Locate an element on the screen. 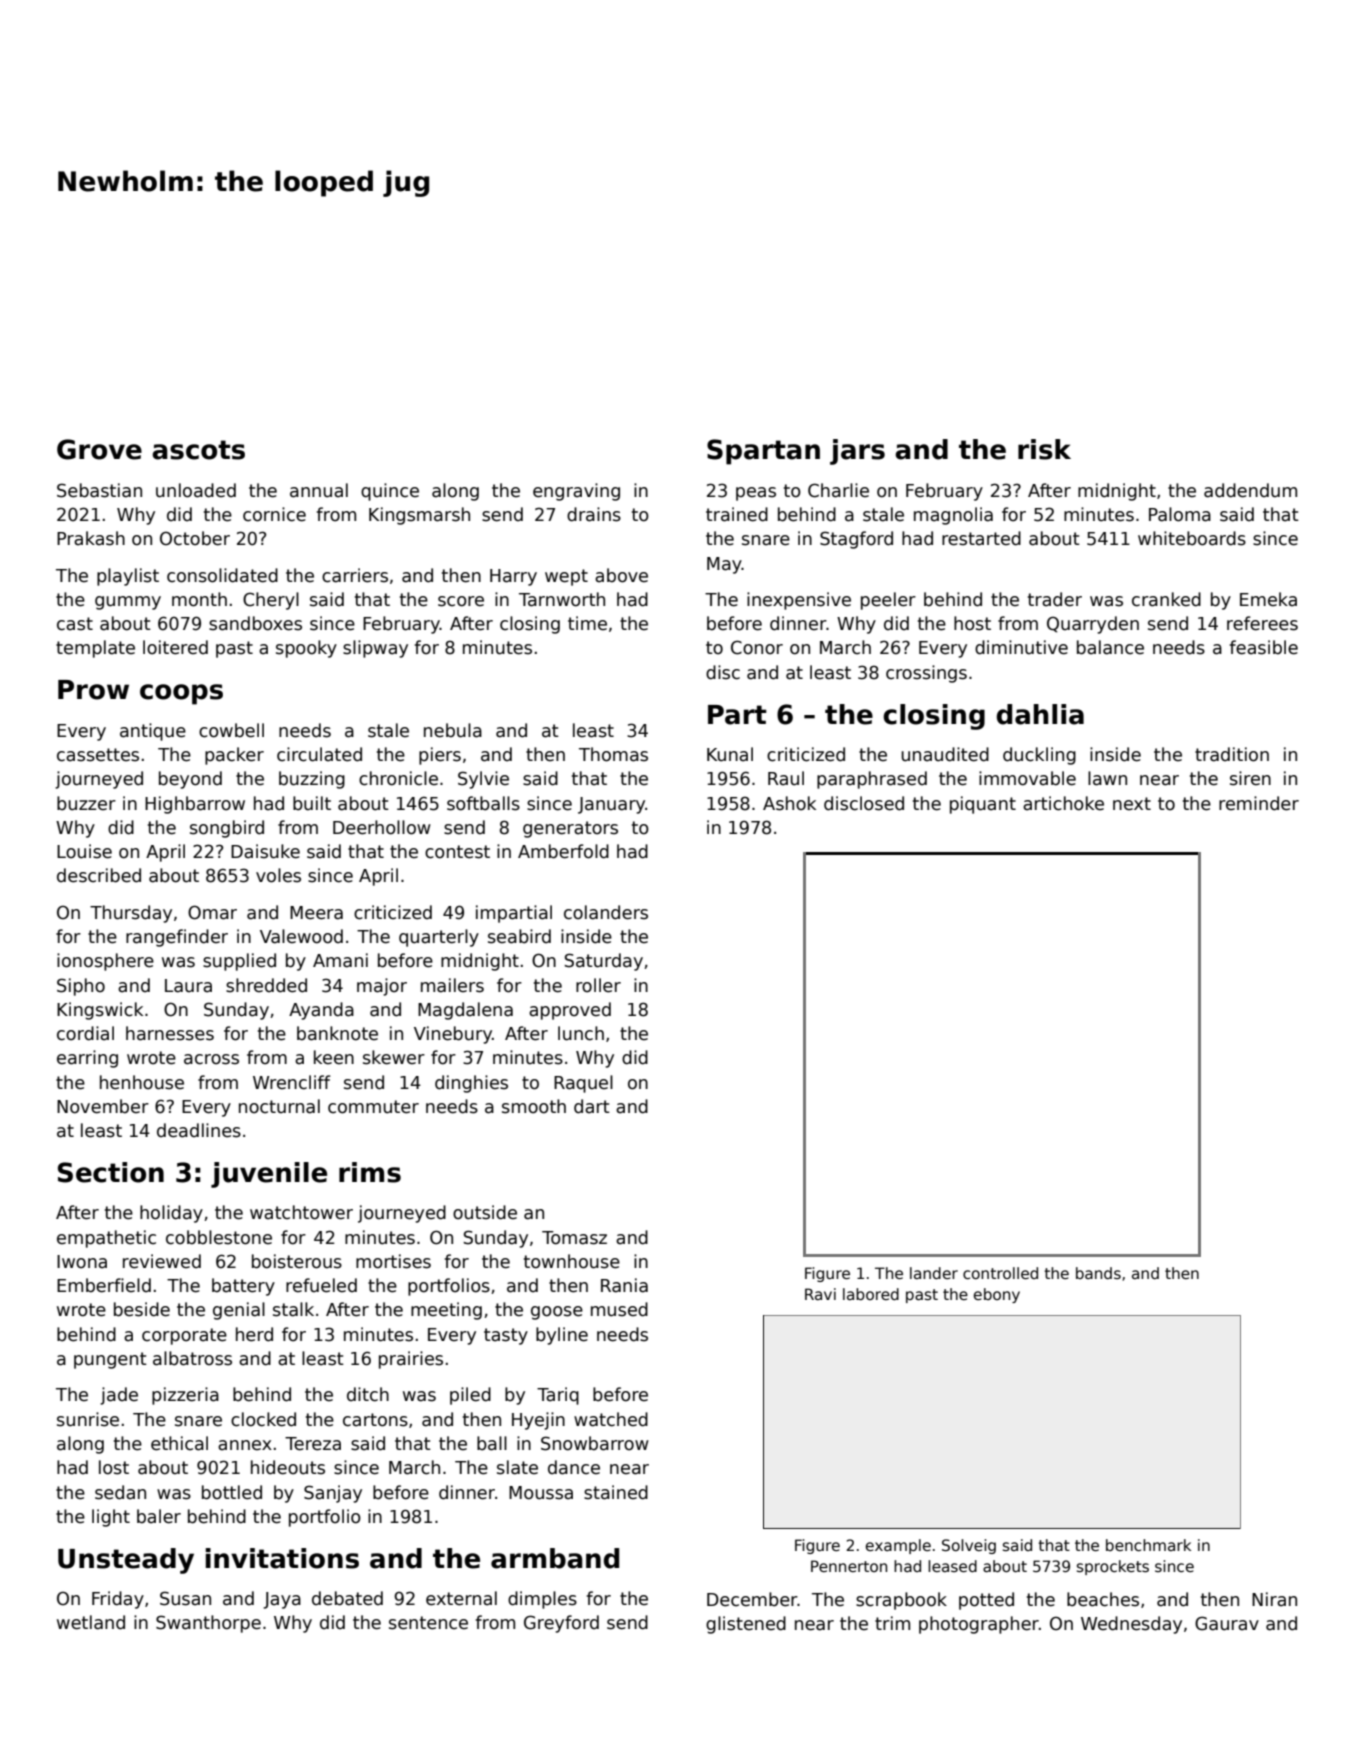 Image resolution: width=1355 pixels, height=1754 pixels. jars is located at coordinates (857, 452).
